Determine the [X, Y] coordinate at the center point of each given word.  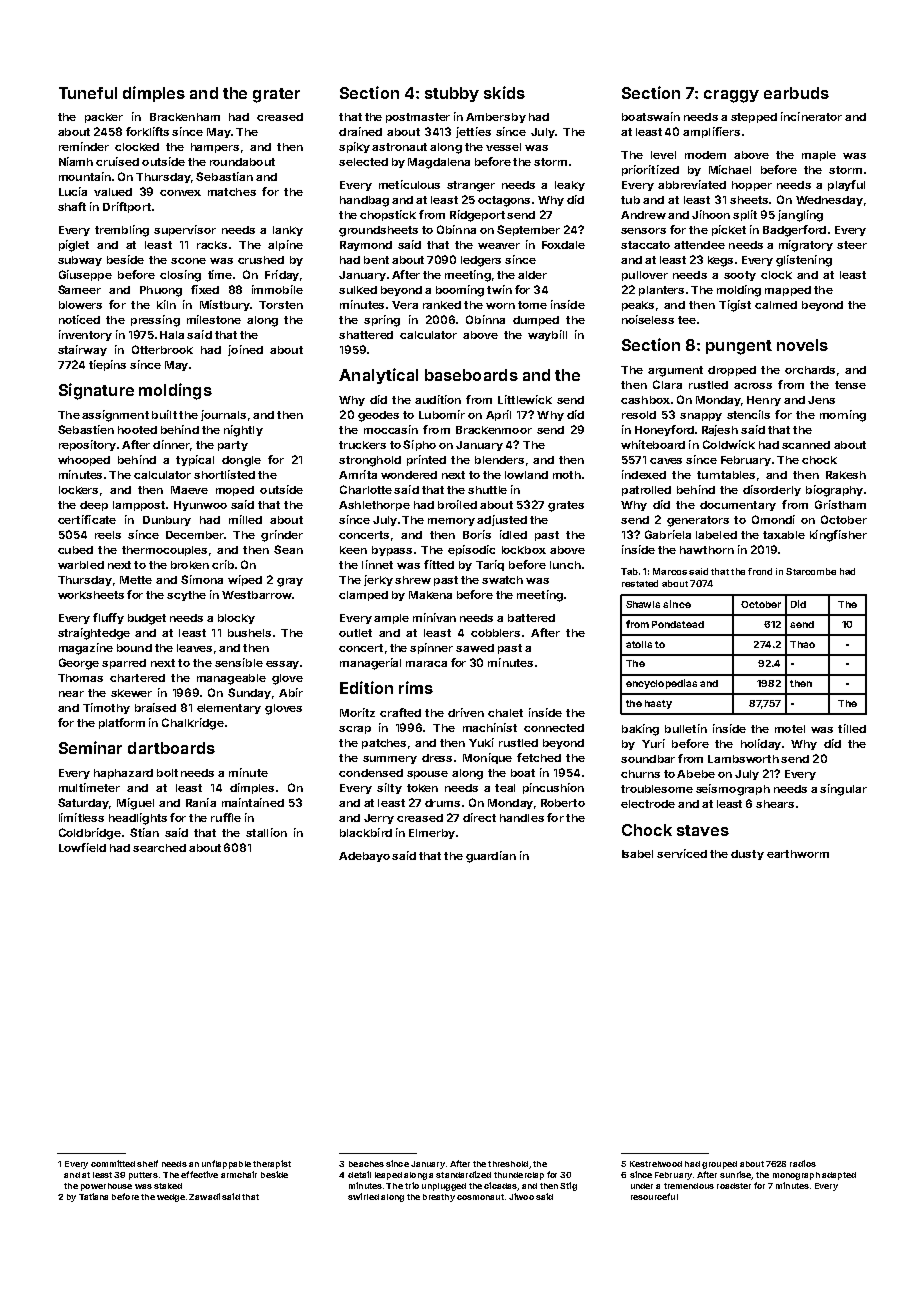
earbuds [796, 93]
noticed [79, 319]
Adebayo [364, 857]
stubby [452, 94]
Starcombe [811, 571]
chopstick [388, 215]
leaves [194, 648]
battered [531, 618]
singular [843, 790]
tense [850, 385]
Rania [201, 802]
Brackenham [185, 117]
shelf [147, 1163]
